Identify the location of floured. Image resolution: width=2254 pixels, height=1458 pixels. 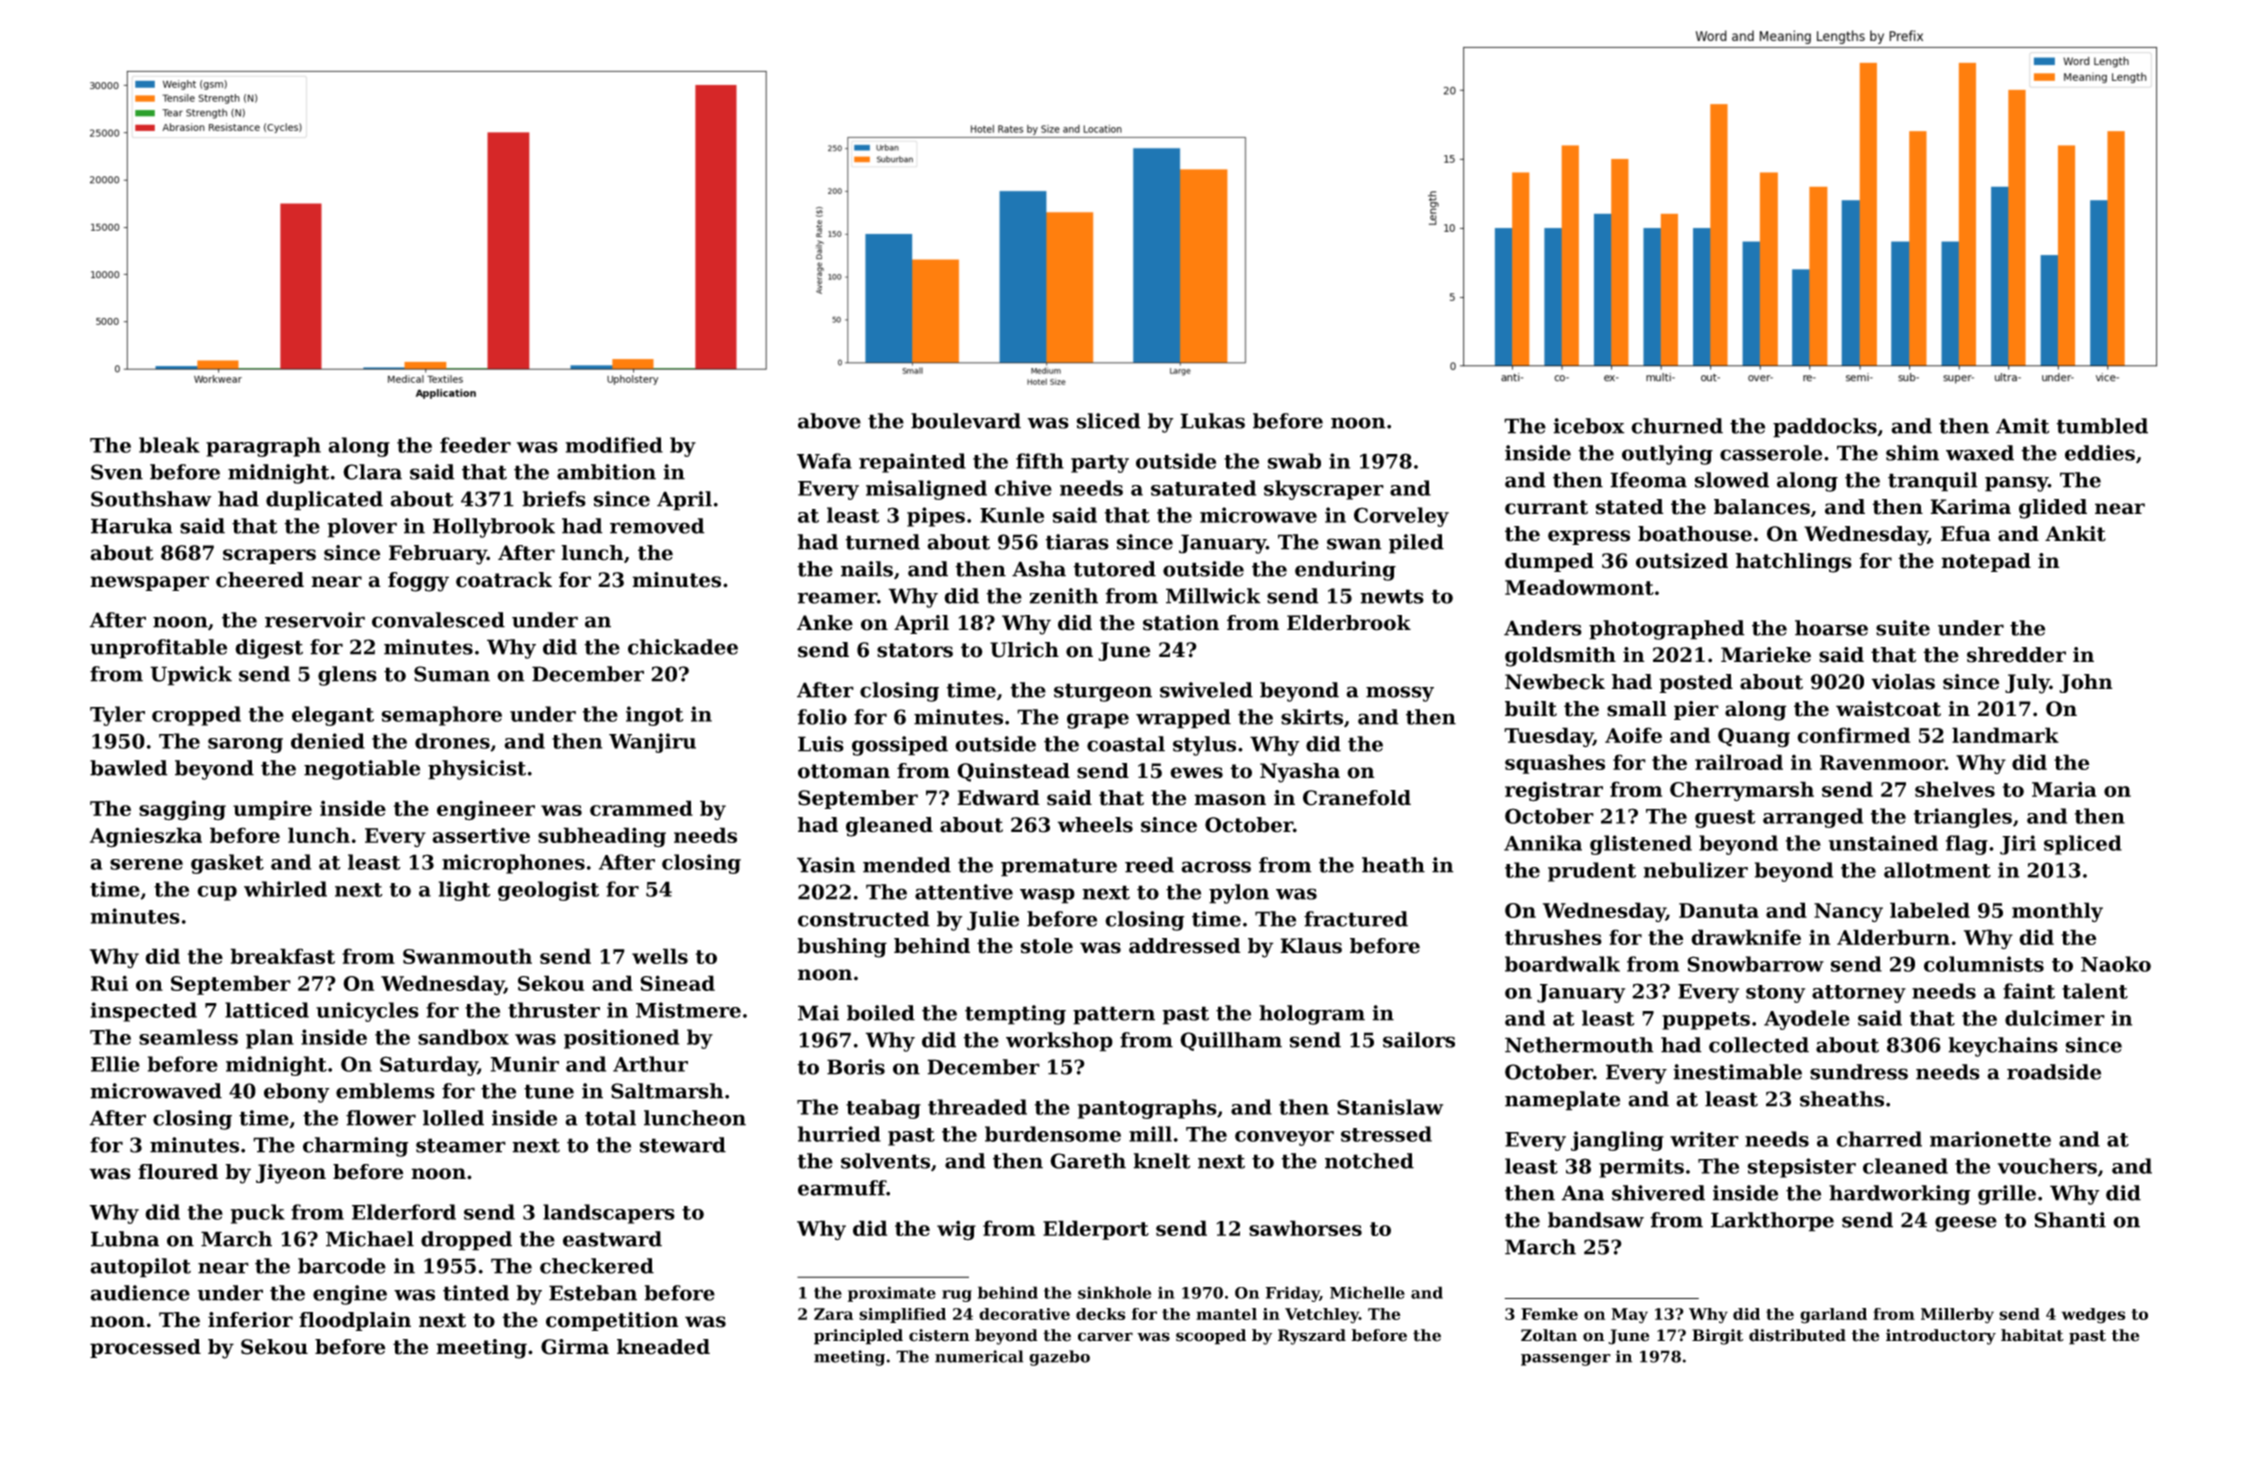
(178, 1172).
